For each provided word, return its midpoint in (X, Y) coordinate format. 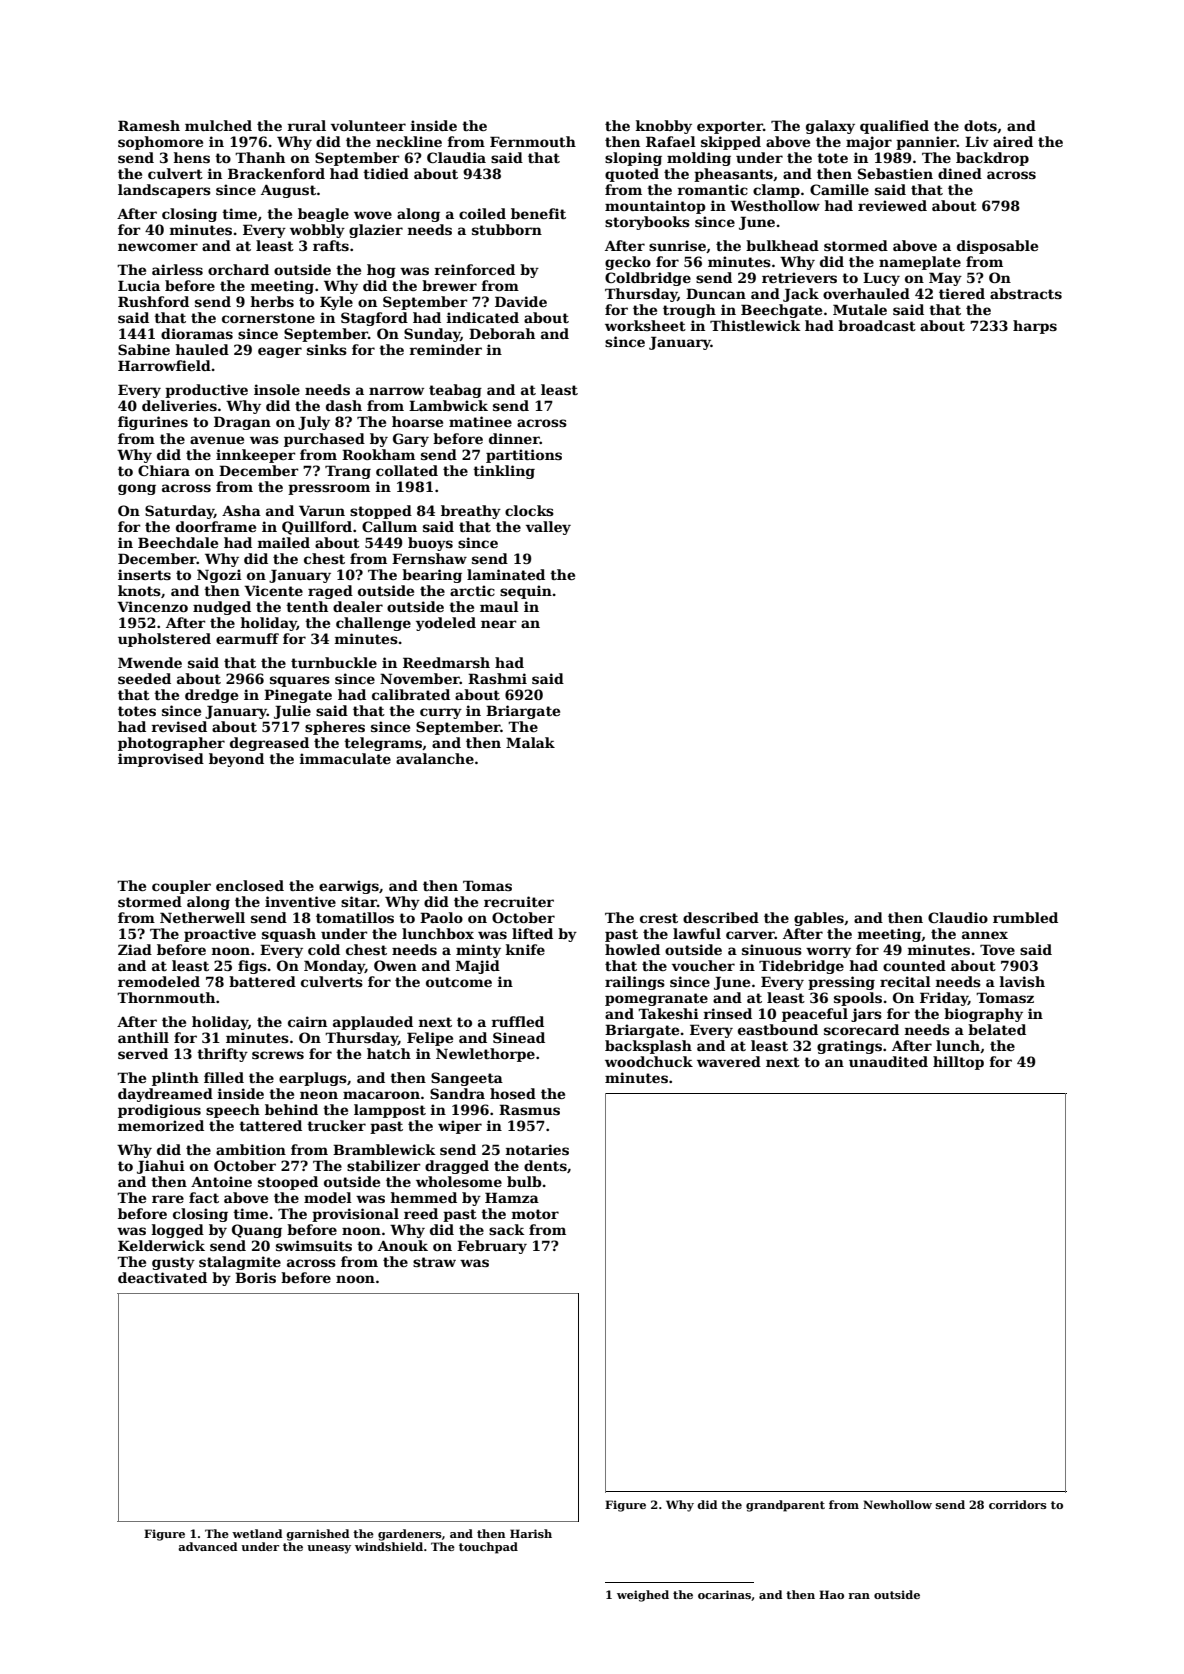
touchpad (488, 1548)
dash (344, 405)
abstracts (1026, 293)
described (721, 917)
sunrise (677, 245)
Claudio (958, 917)
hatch (389, 1053)
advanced (208, 1546)
